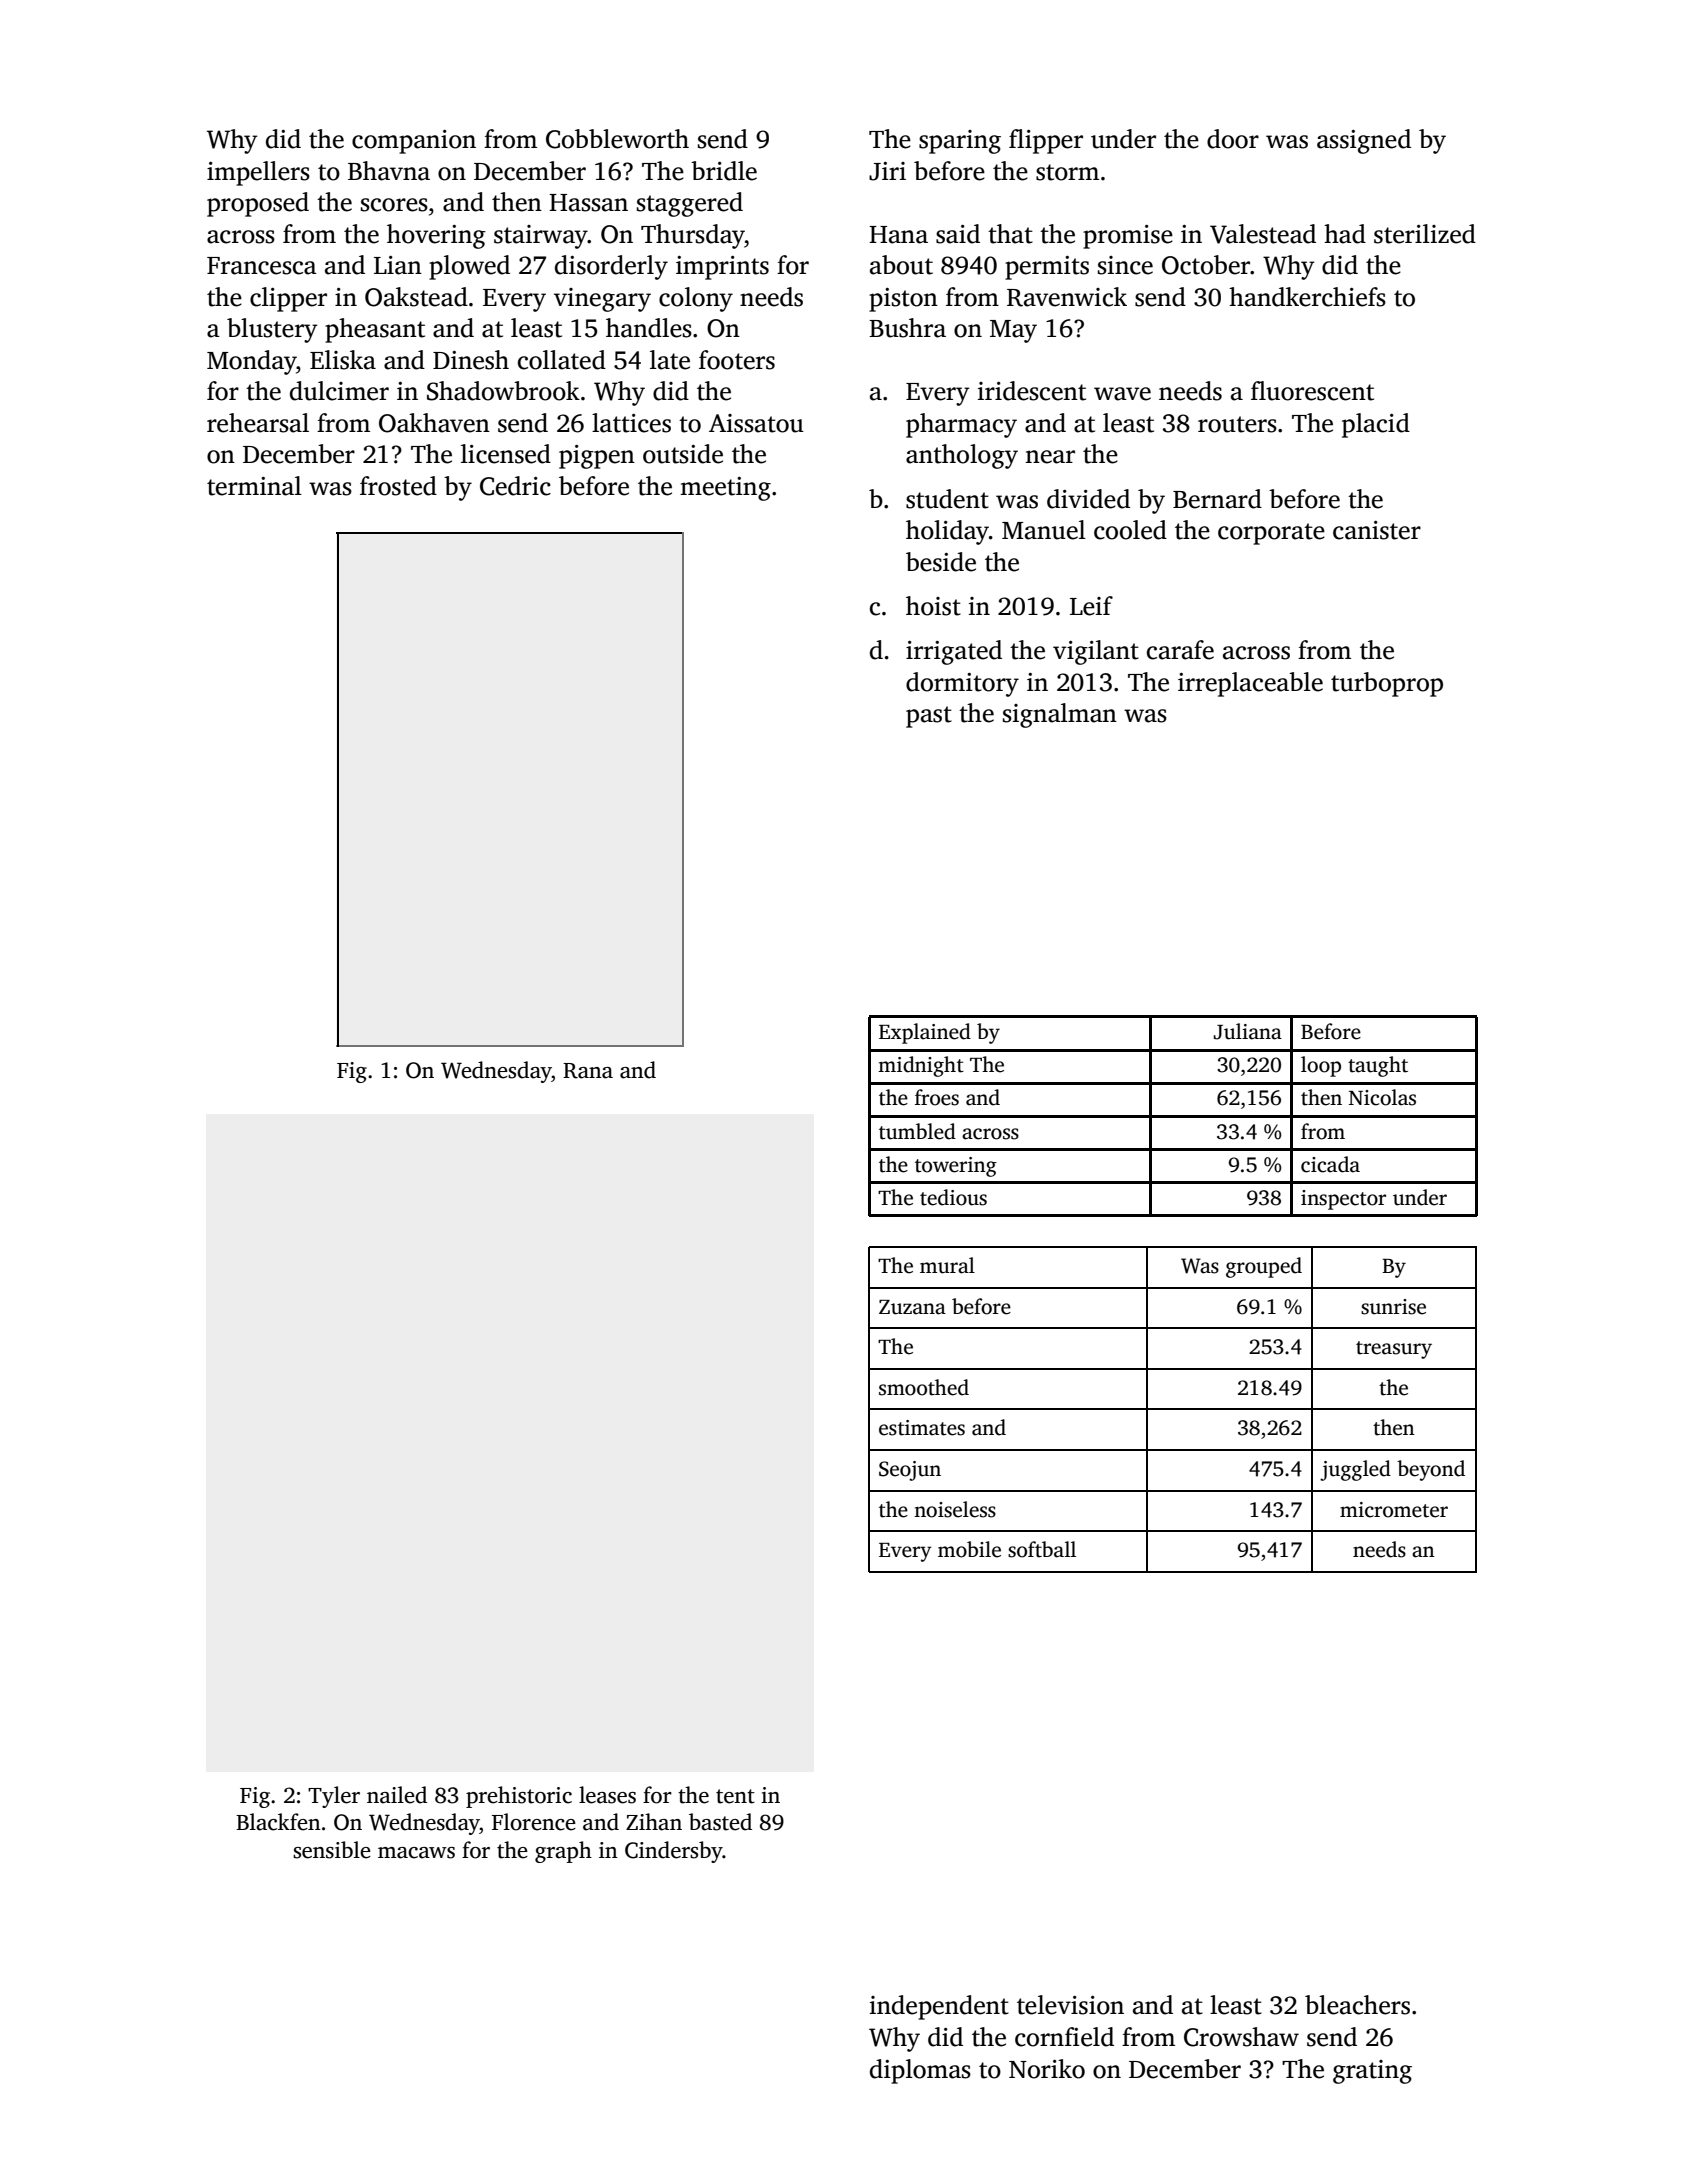 Image resolution: width=1683 pixels, height=2178 pixels. Describe the element at coordinates (1387, 684) in the screenshot. I see `turboprop` at that location.
